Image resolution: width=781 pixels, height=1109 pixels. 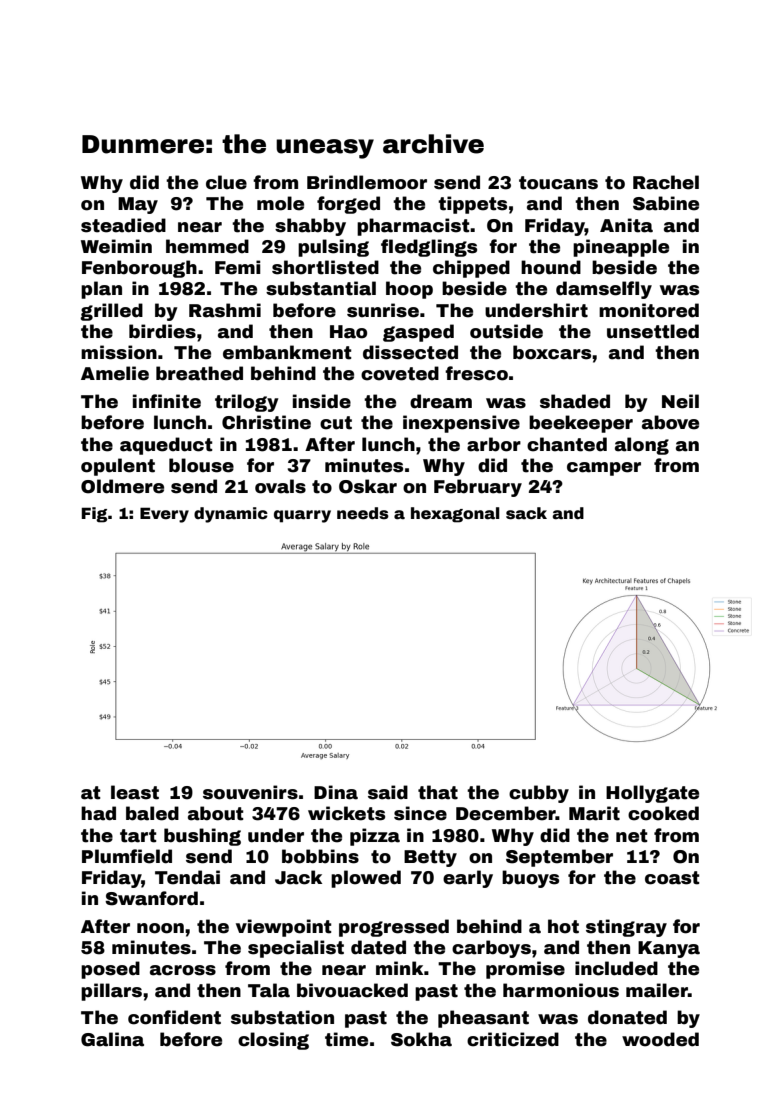 I want to click on Oldmere, so click(x=122, y=486).
